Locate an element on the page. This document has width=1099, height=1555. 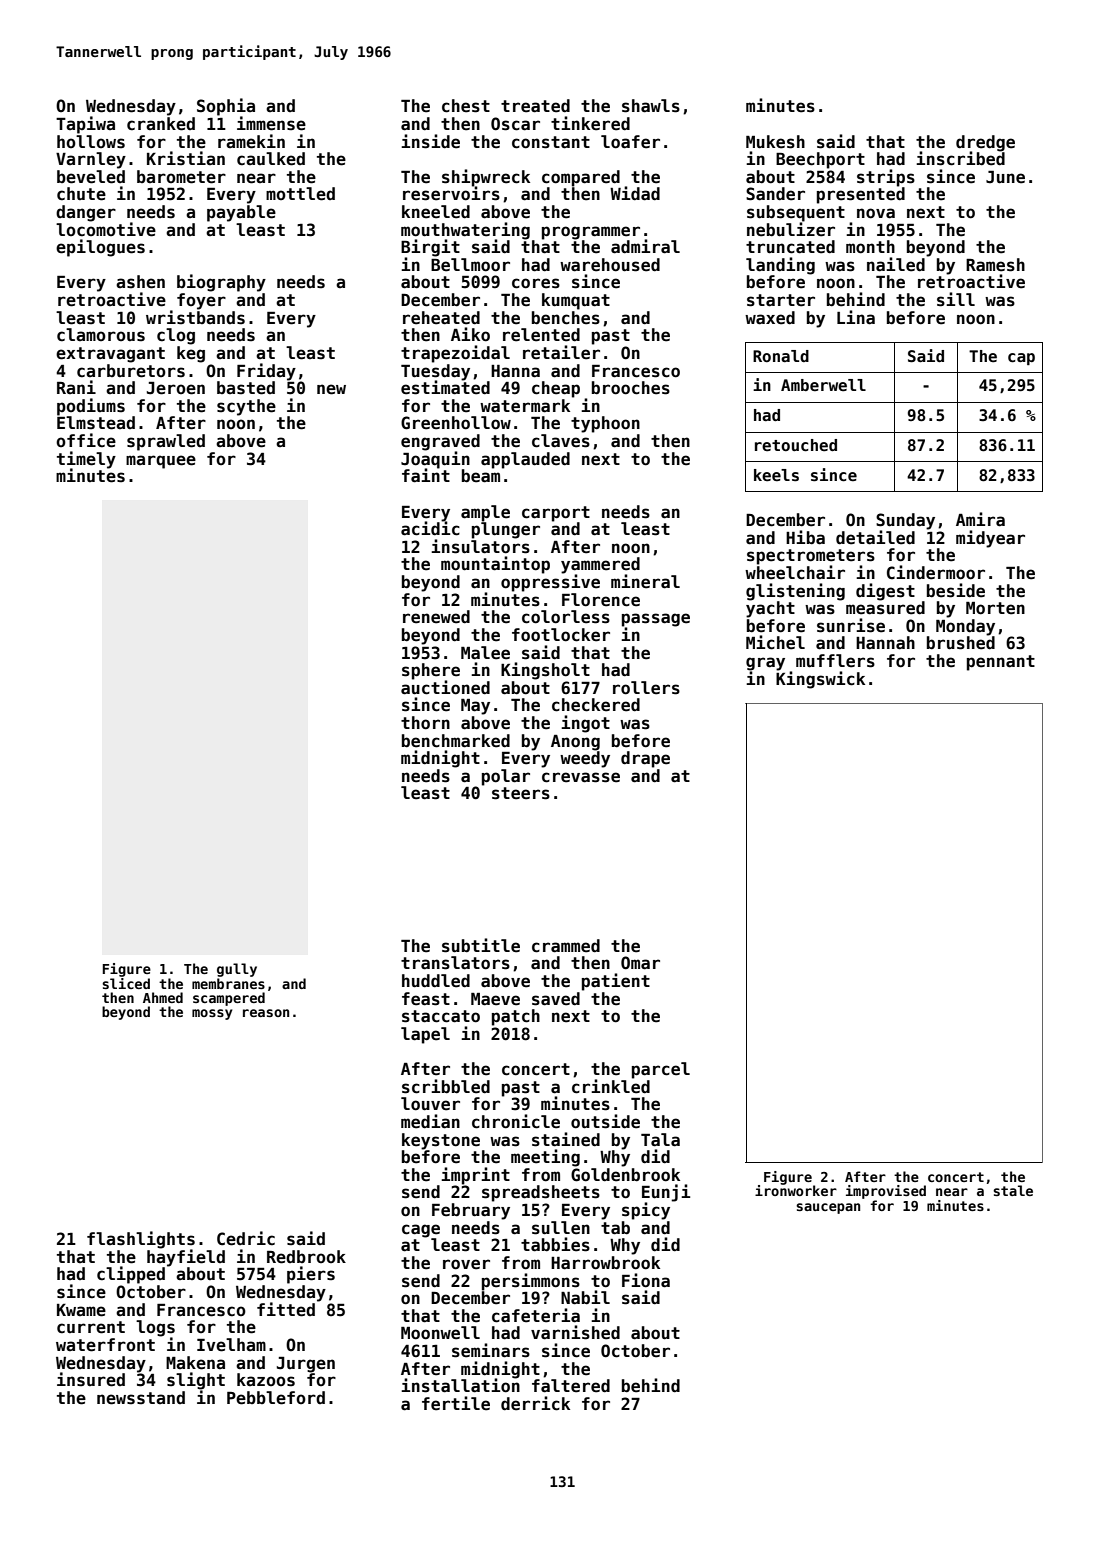
faltered is located at coordinates (571, 1386).
